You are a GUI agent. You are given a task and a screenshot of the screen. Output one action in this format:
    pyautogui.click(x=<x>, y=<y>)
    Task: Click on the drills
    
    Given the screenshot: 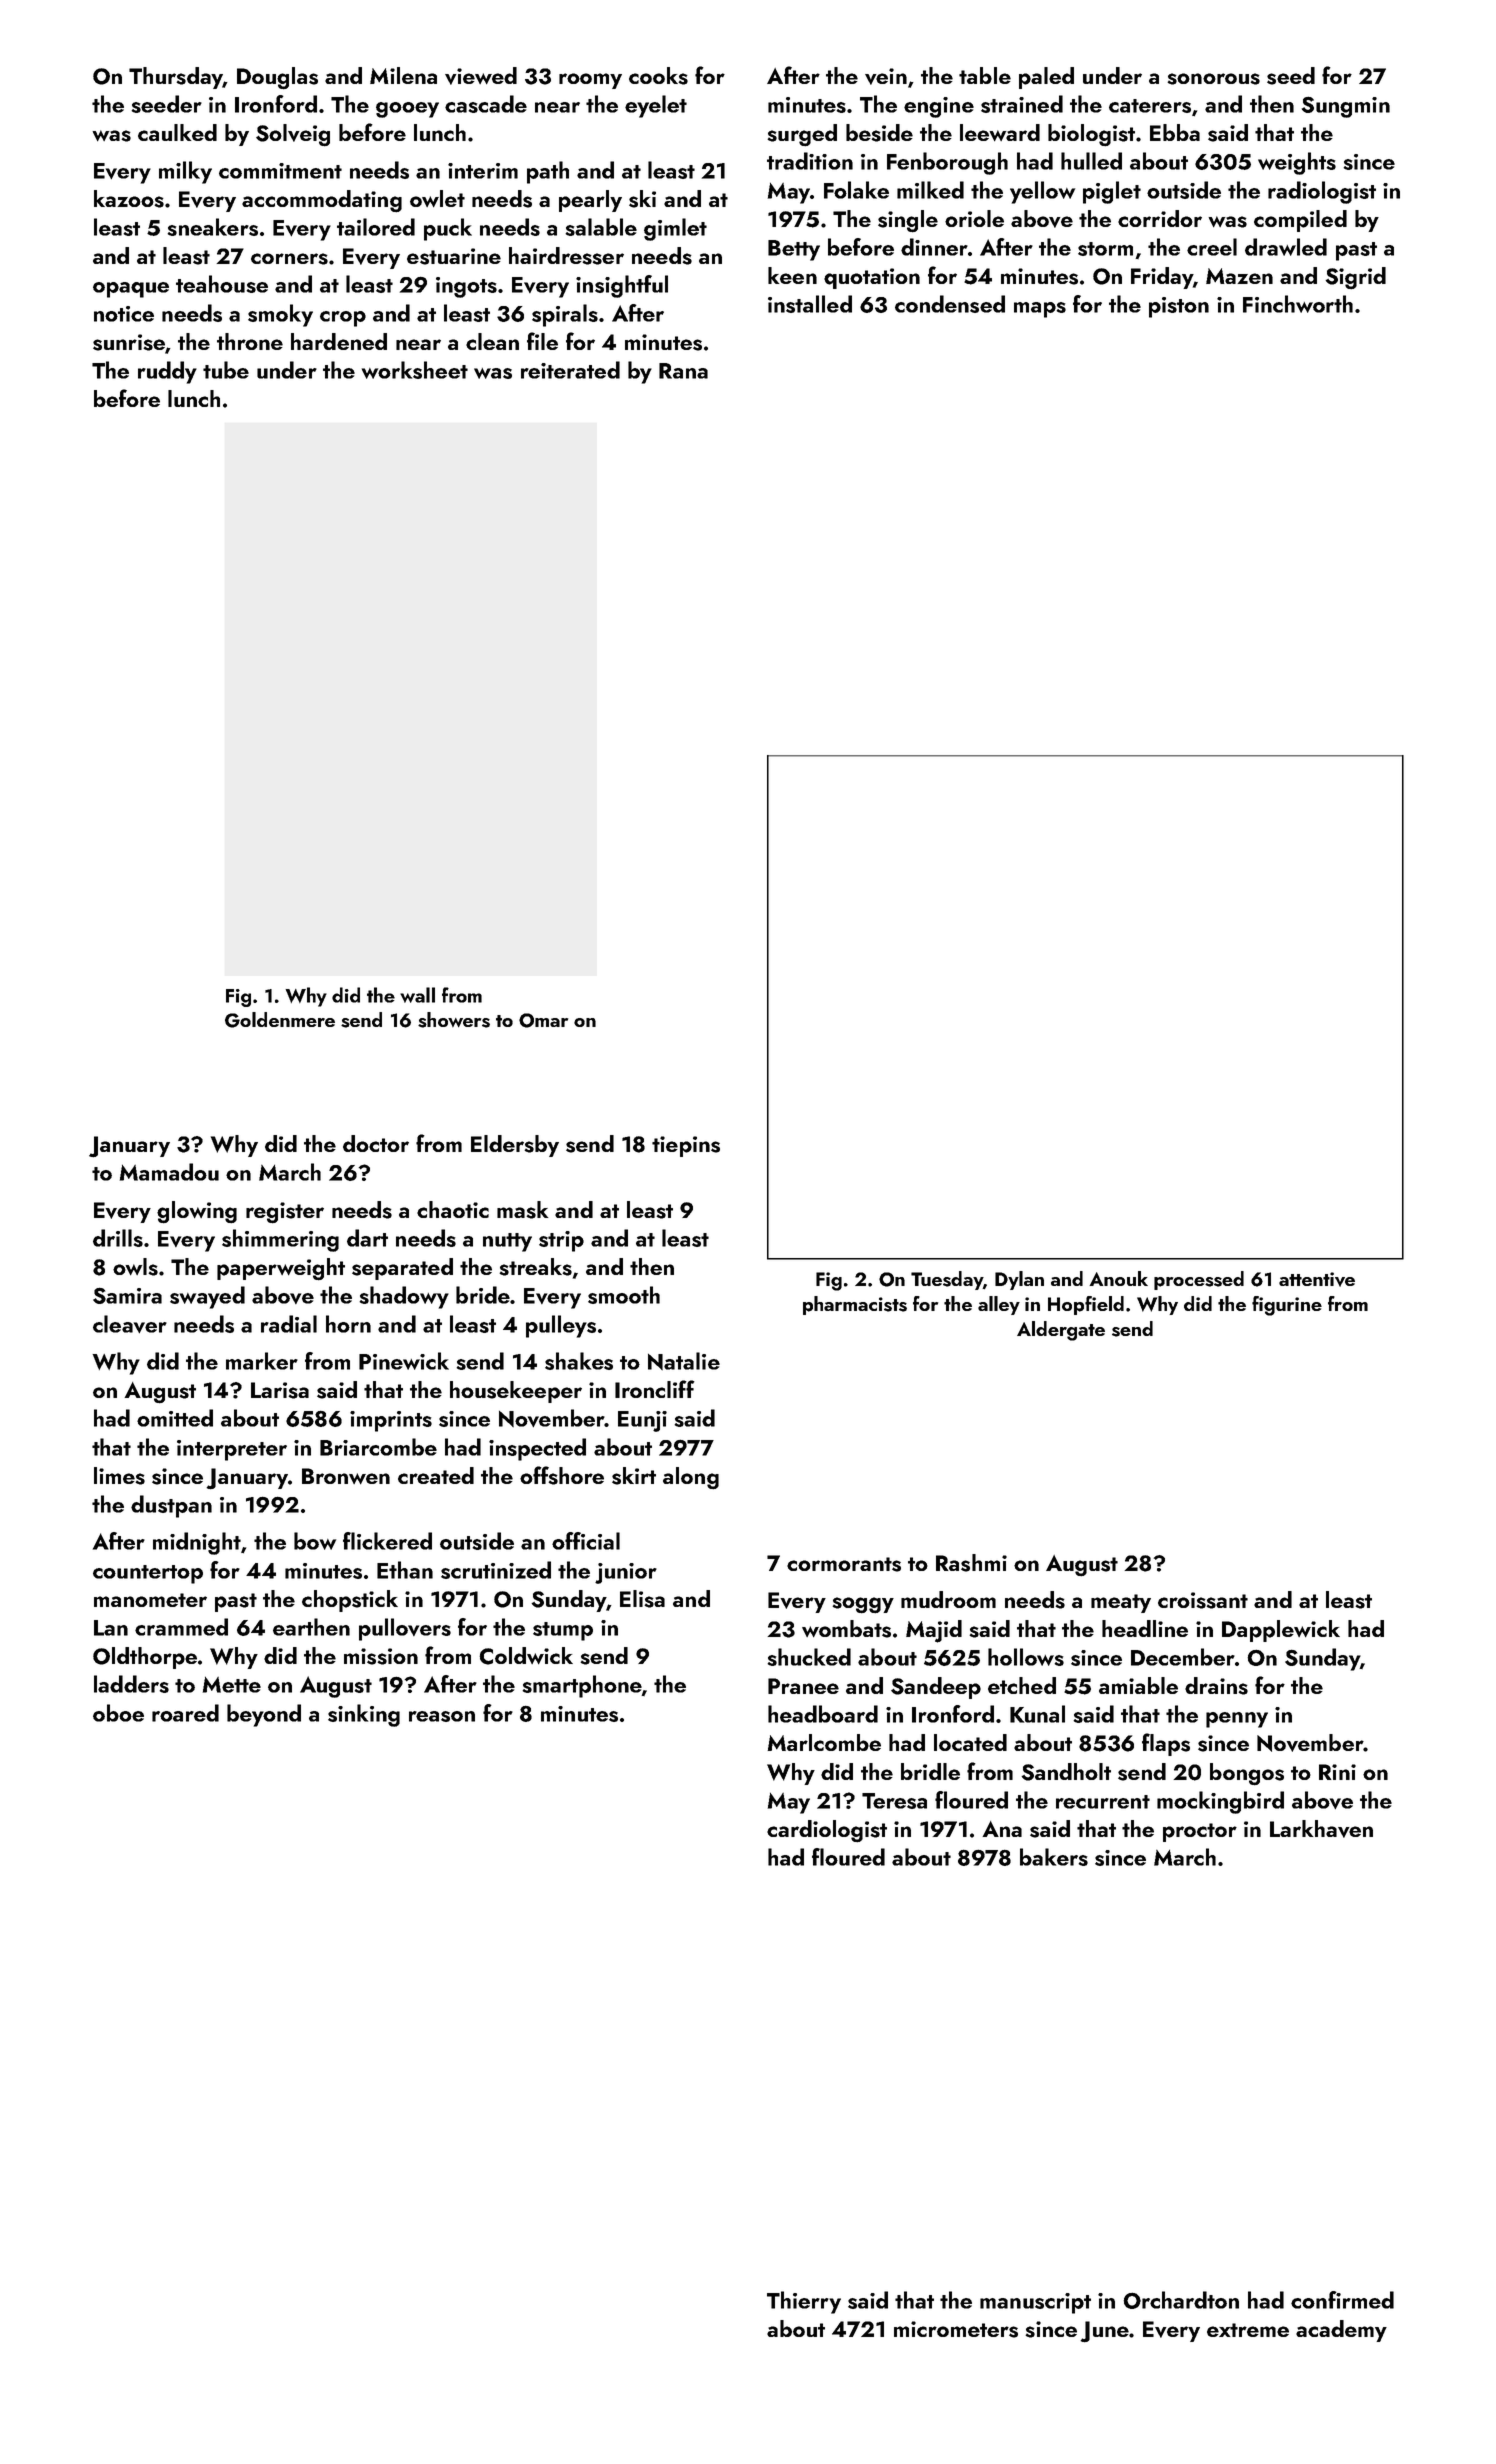 What is the action you would take?
    pyautogui.click(x=118, y=1238)
